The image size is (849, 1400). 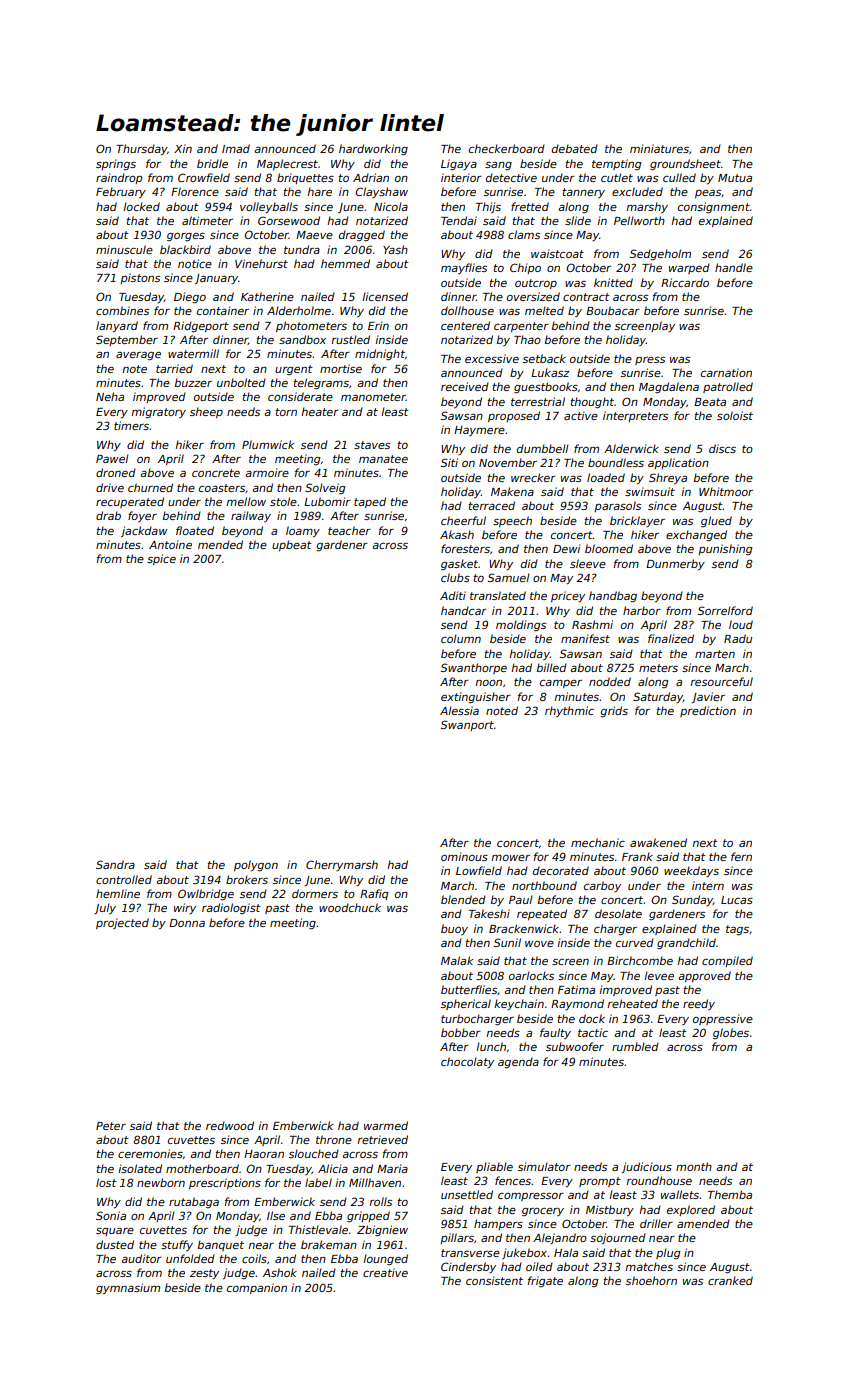 I want to click on February, so click(x=121, y=192).
